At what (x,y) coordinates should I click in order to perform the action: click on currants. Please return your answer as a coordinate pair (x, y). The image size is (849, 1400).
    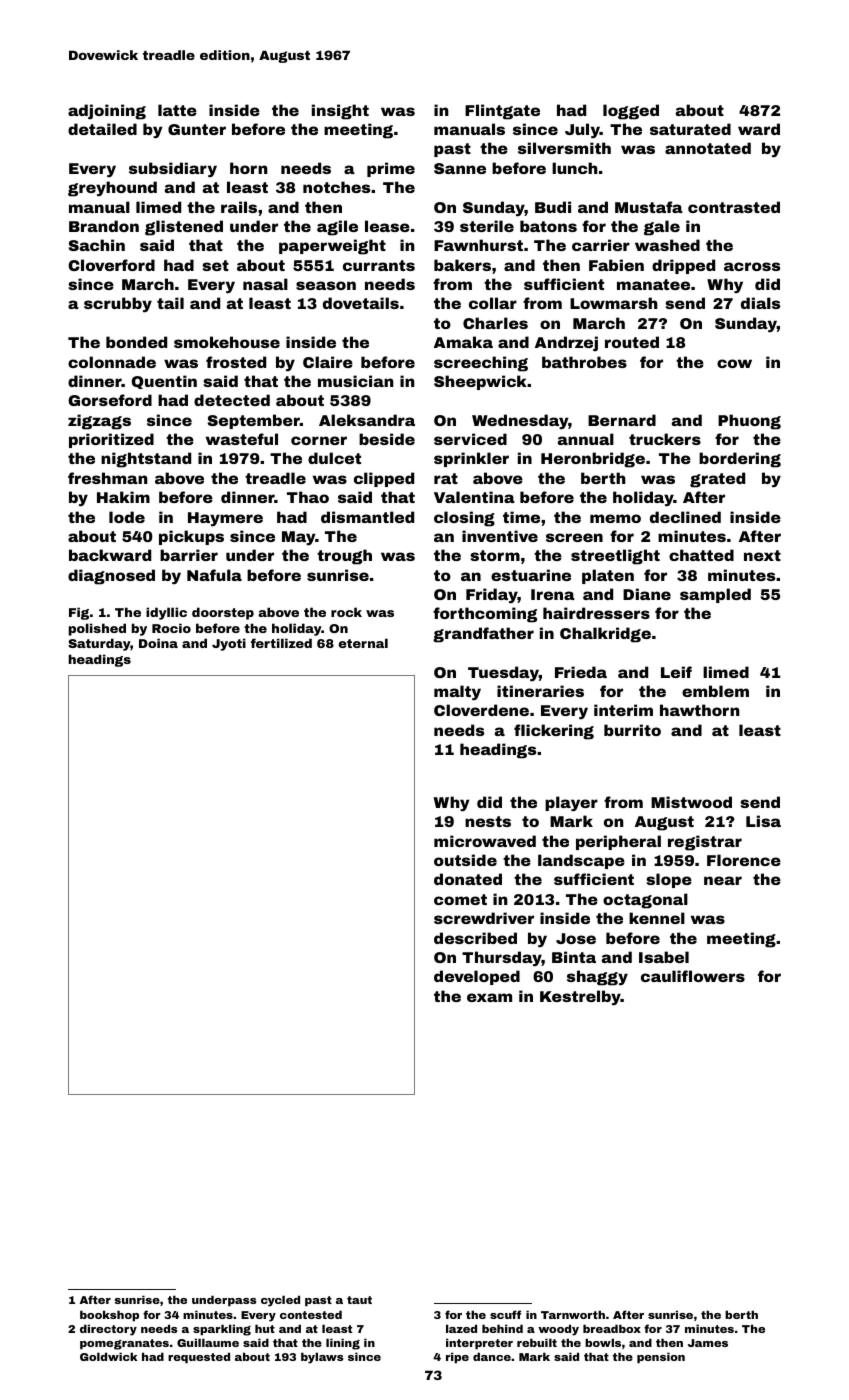
    Looking at the image, I should click on (379, 265).
